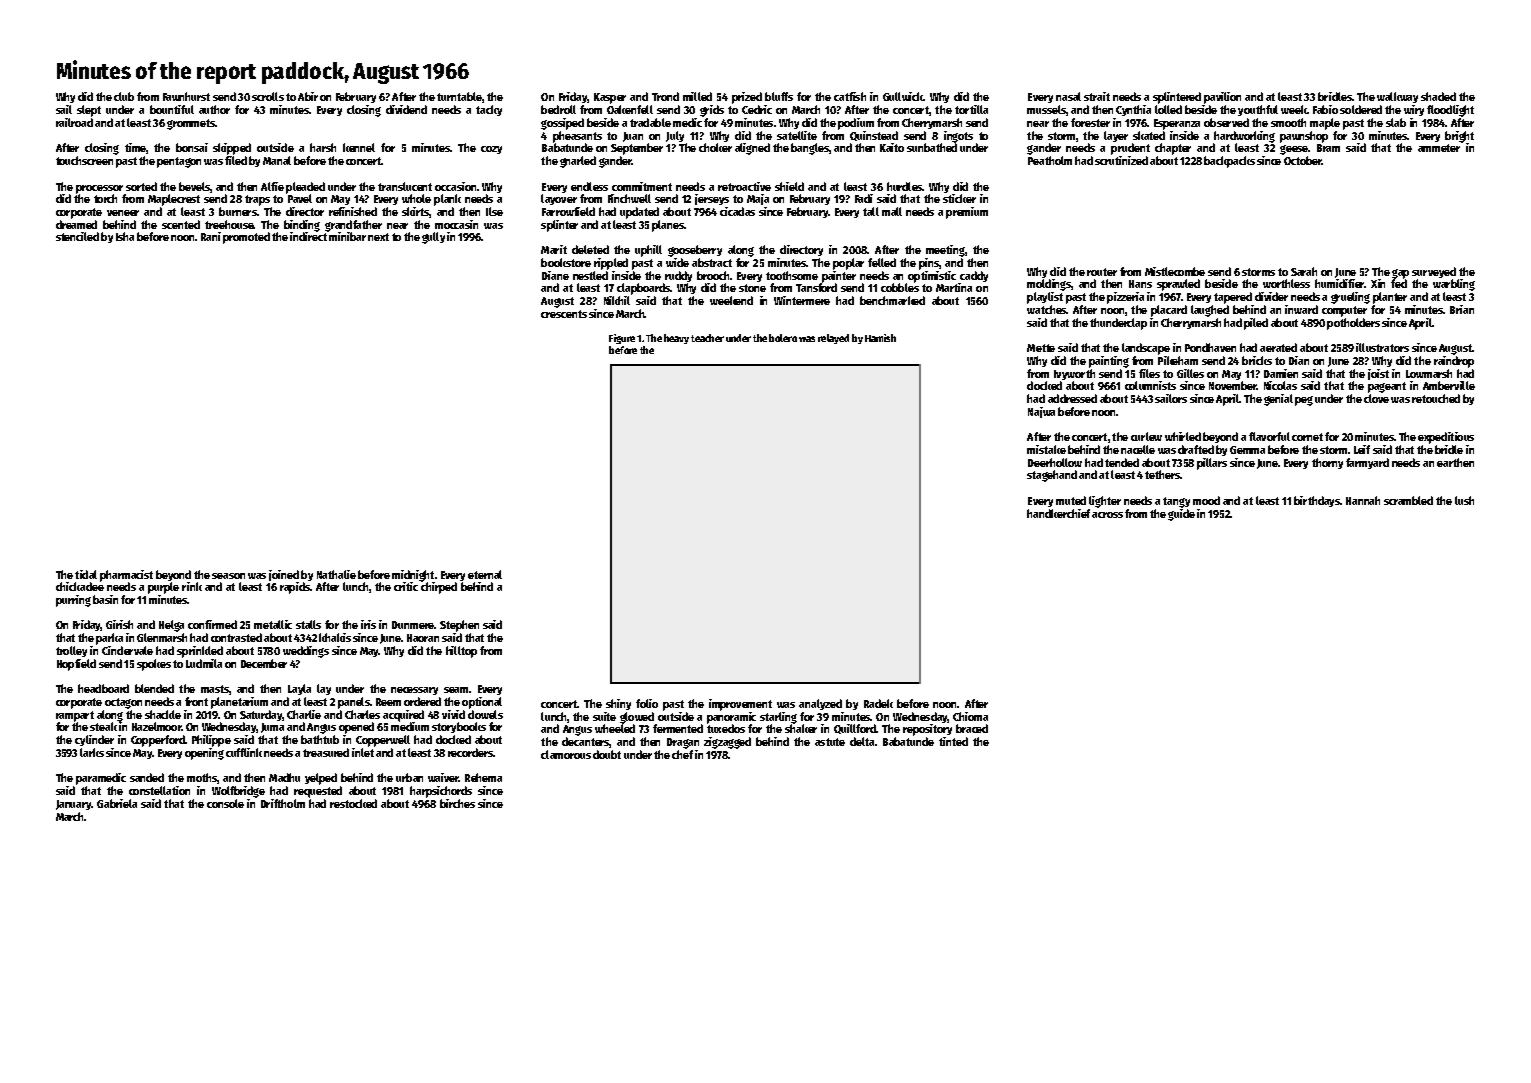 Image resolution: width=1531 pixels, height=1083 pixels. Describe the element at coordinates (610, 98) in the page. I see `Kasper` at that location.
